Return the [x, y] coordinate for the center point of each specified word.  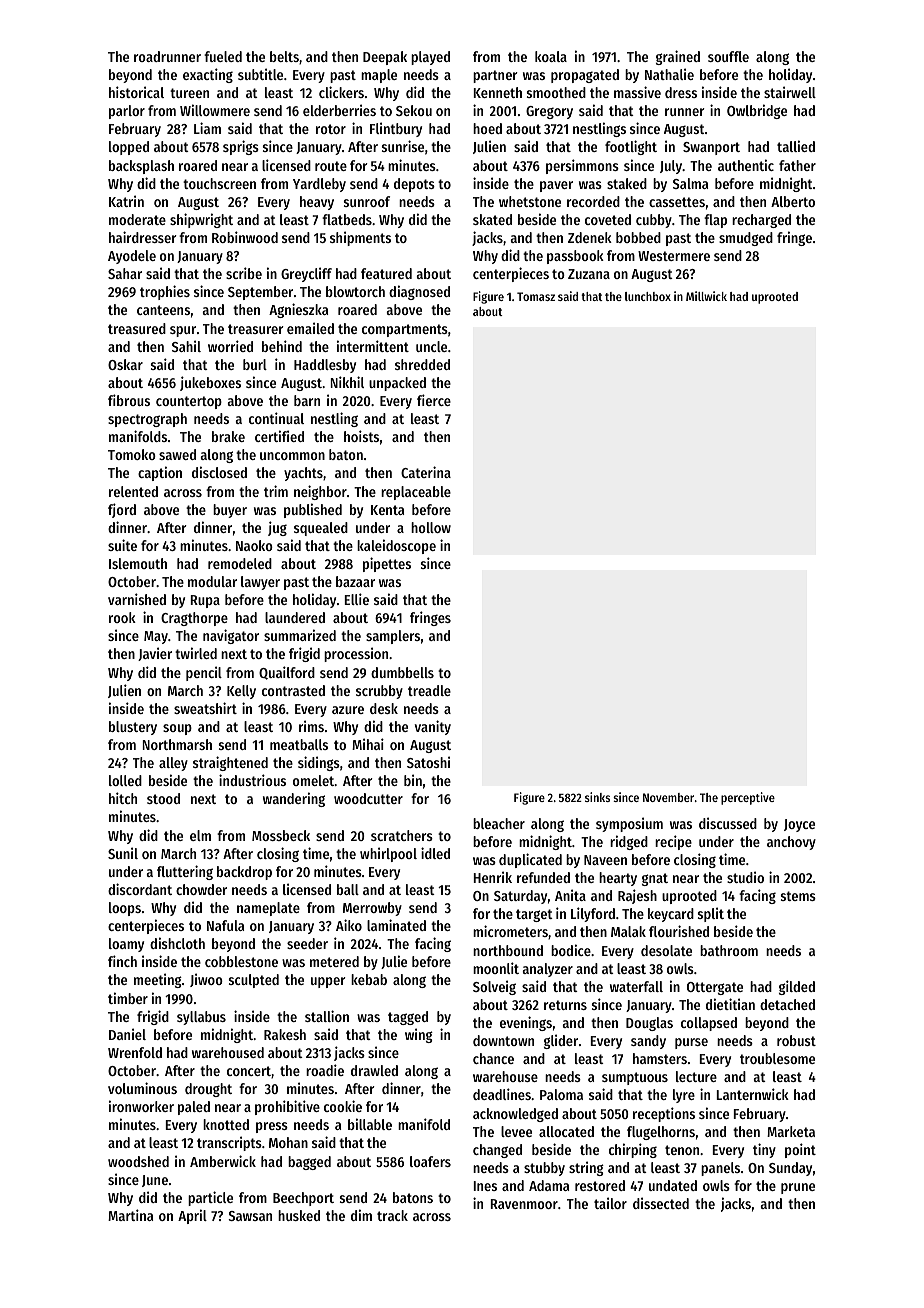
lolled [125, 780]
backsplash [141, 167]
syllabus [201, 1018]
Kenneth [497, 92]
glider [561, 1041]
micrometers [510, 931]
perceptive [748, 798]
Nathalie [669, 74]
